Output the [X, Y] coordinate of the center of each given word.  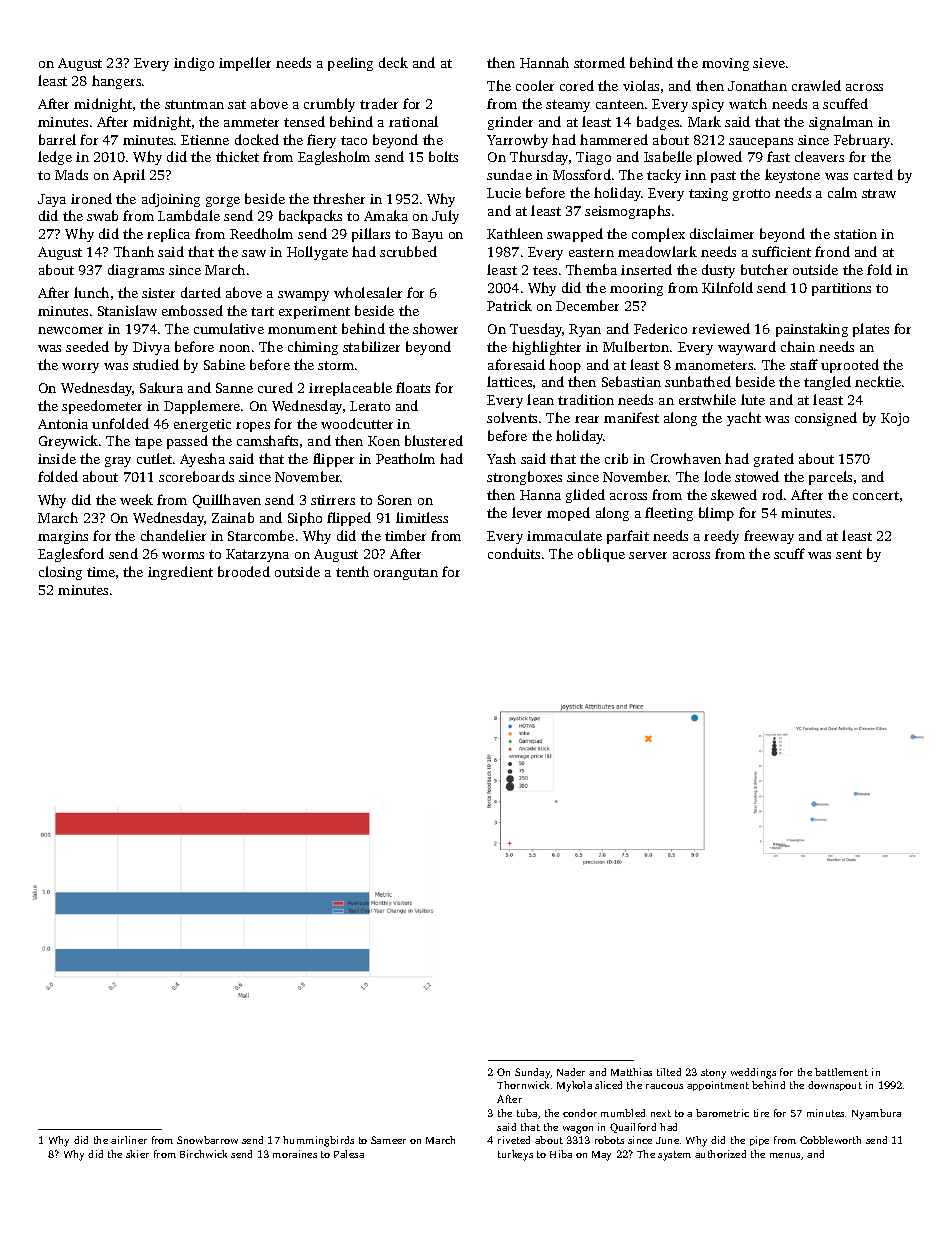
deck [393, 62]
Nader [571, 1072]
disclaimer [722, 233]
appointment [718, 1086]
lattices [509, 381]
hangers [116, 82]
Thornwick [523, 1085]
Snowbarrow [207, 1140]
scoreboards [196, 476]
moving [725, 64]
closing [60, 573]
